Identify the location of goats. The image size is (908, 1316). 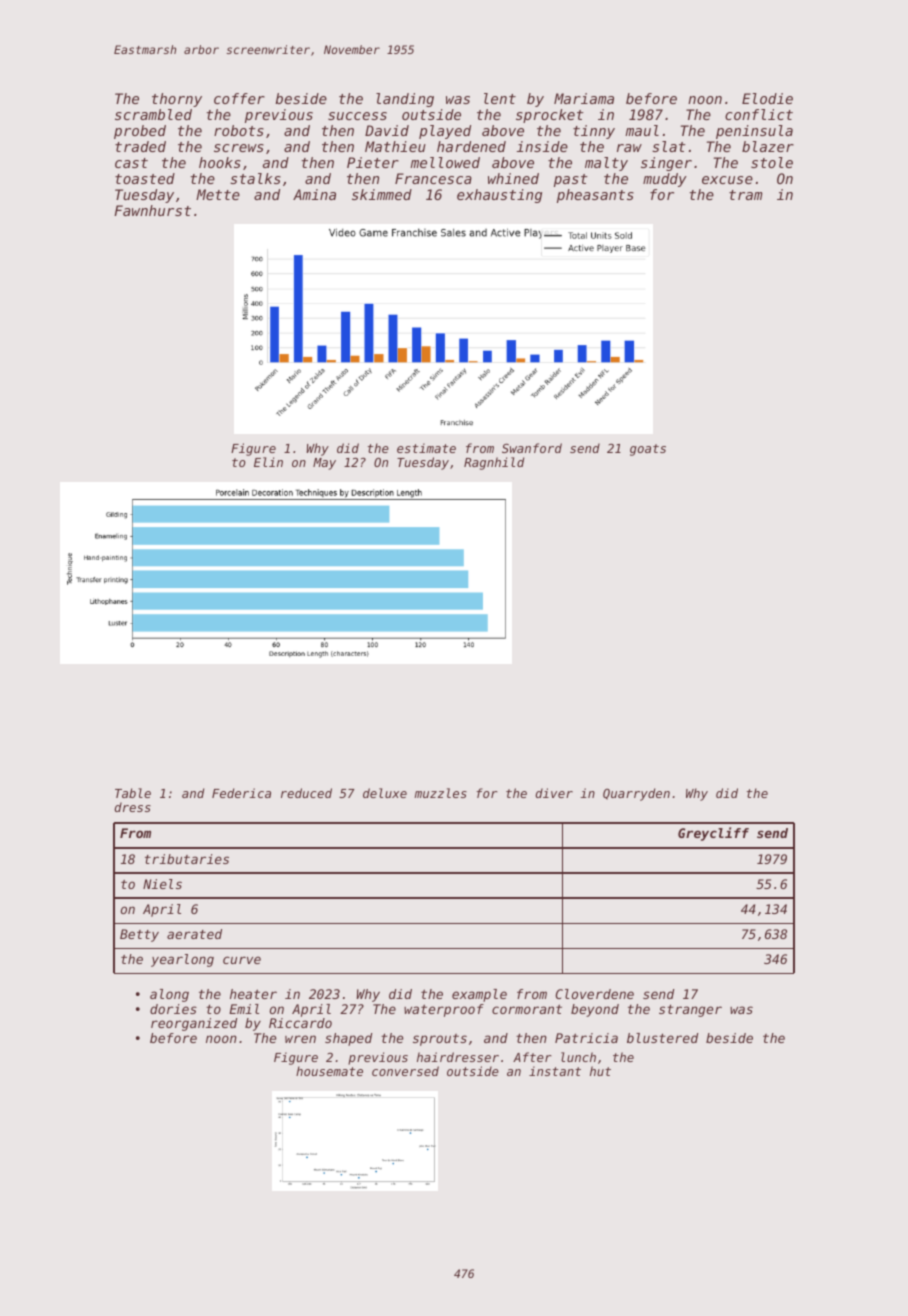
(648, 450).
